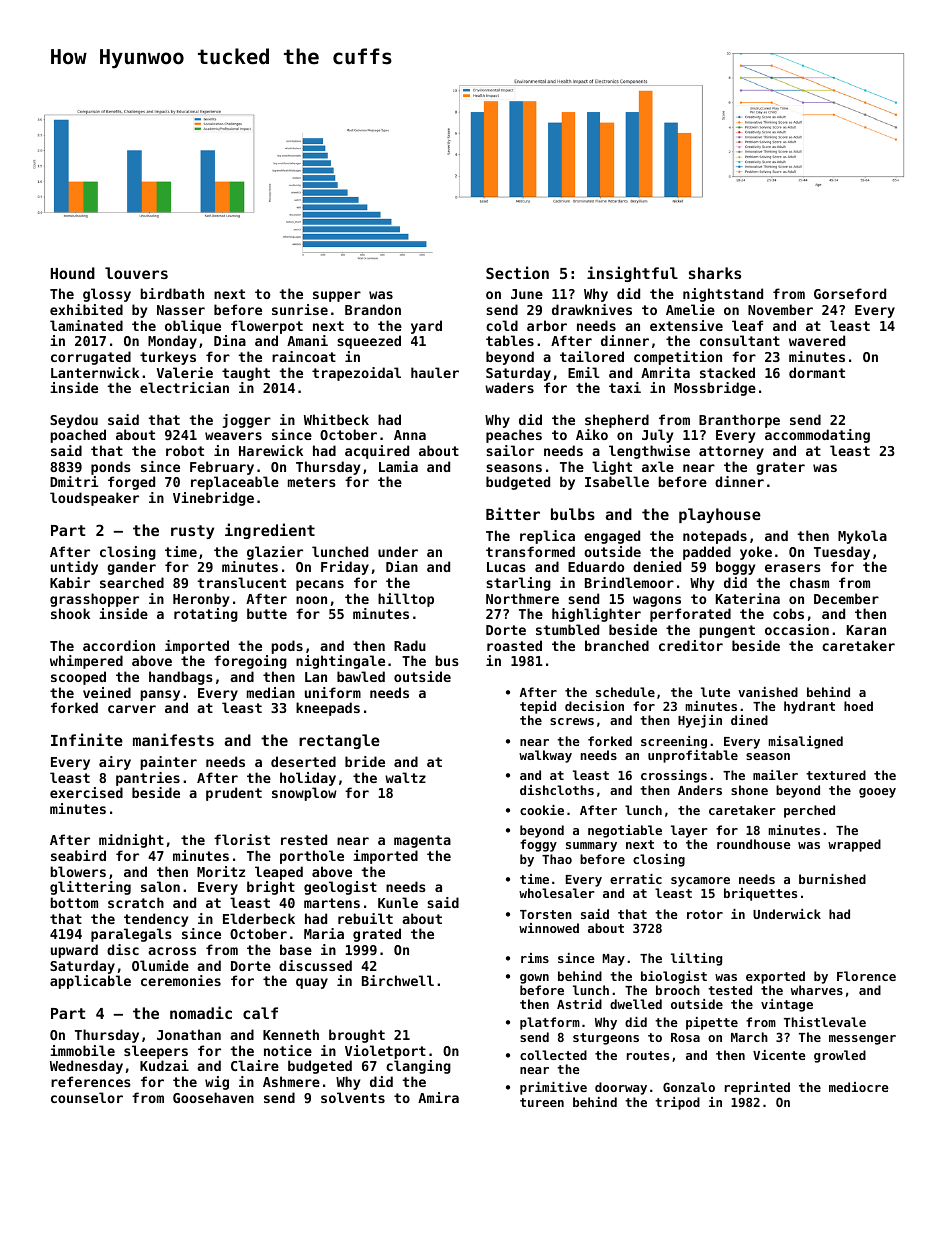 This page has height=1233, width=952. I want to click on insightful, so click(632, 274).
